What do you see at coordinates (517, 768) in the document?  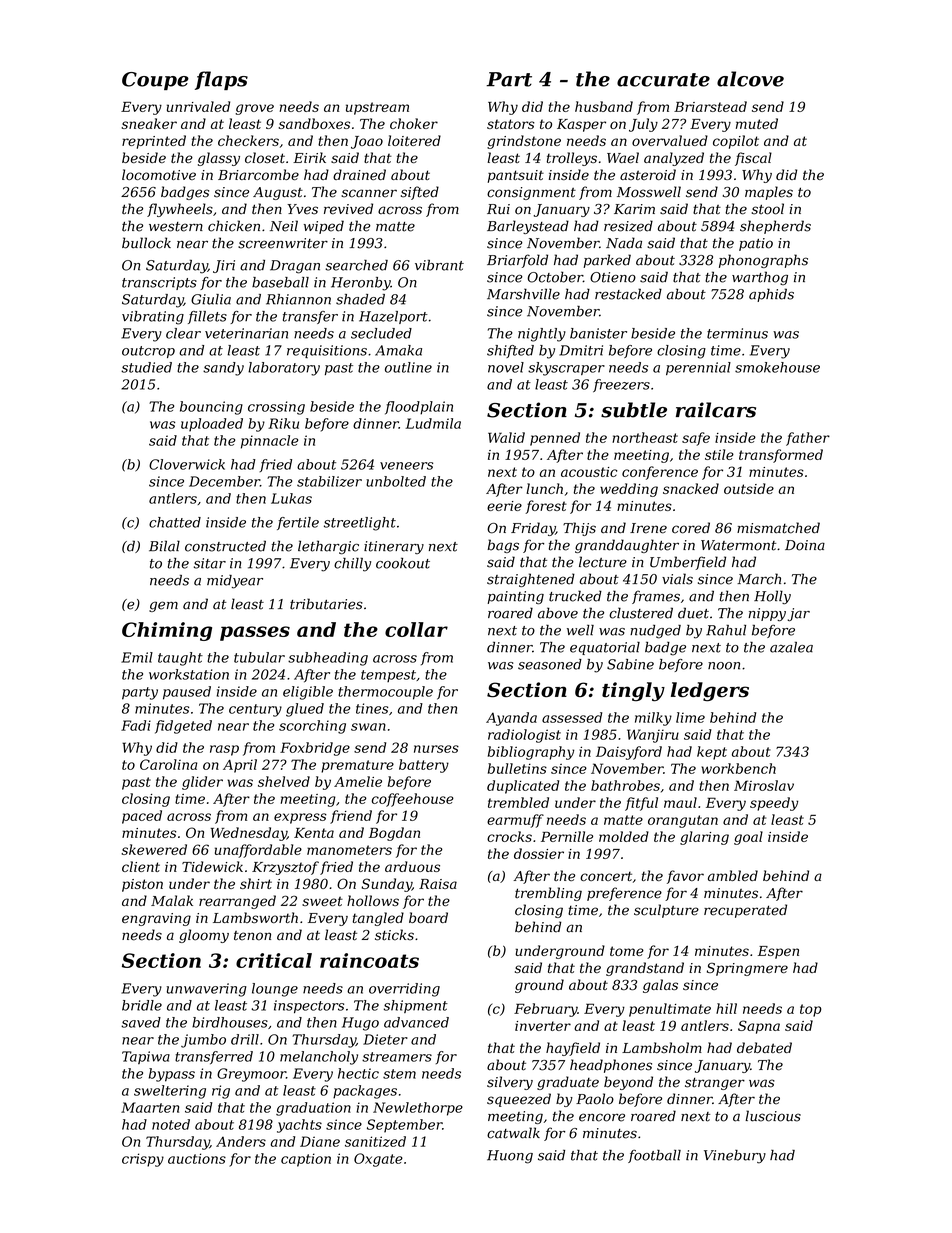 I see `bulletins` at bounding box center [517, 768].
